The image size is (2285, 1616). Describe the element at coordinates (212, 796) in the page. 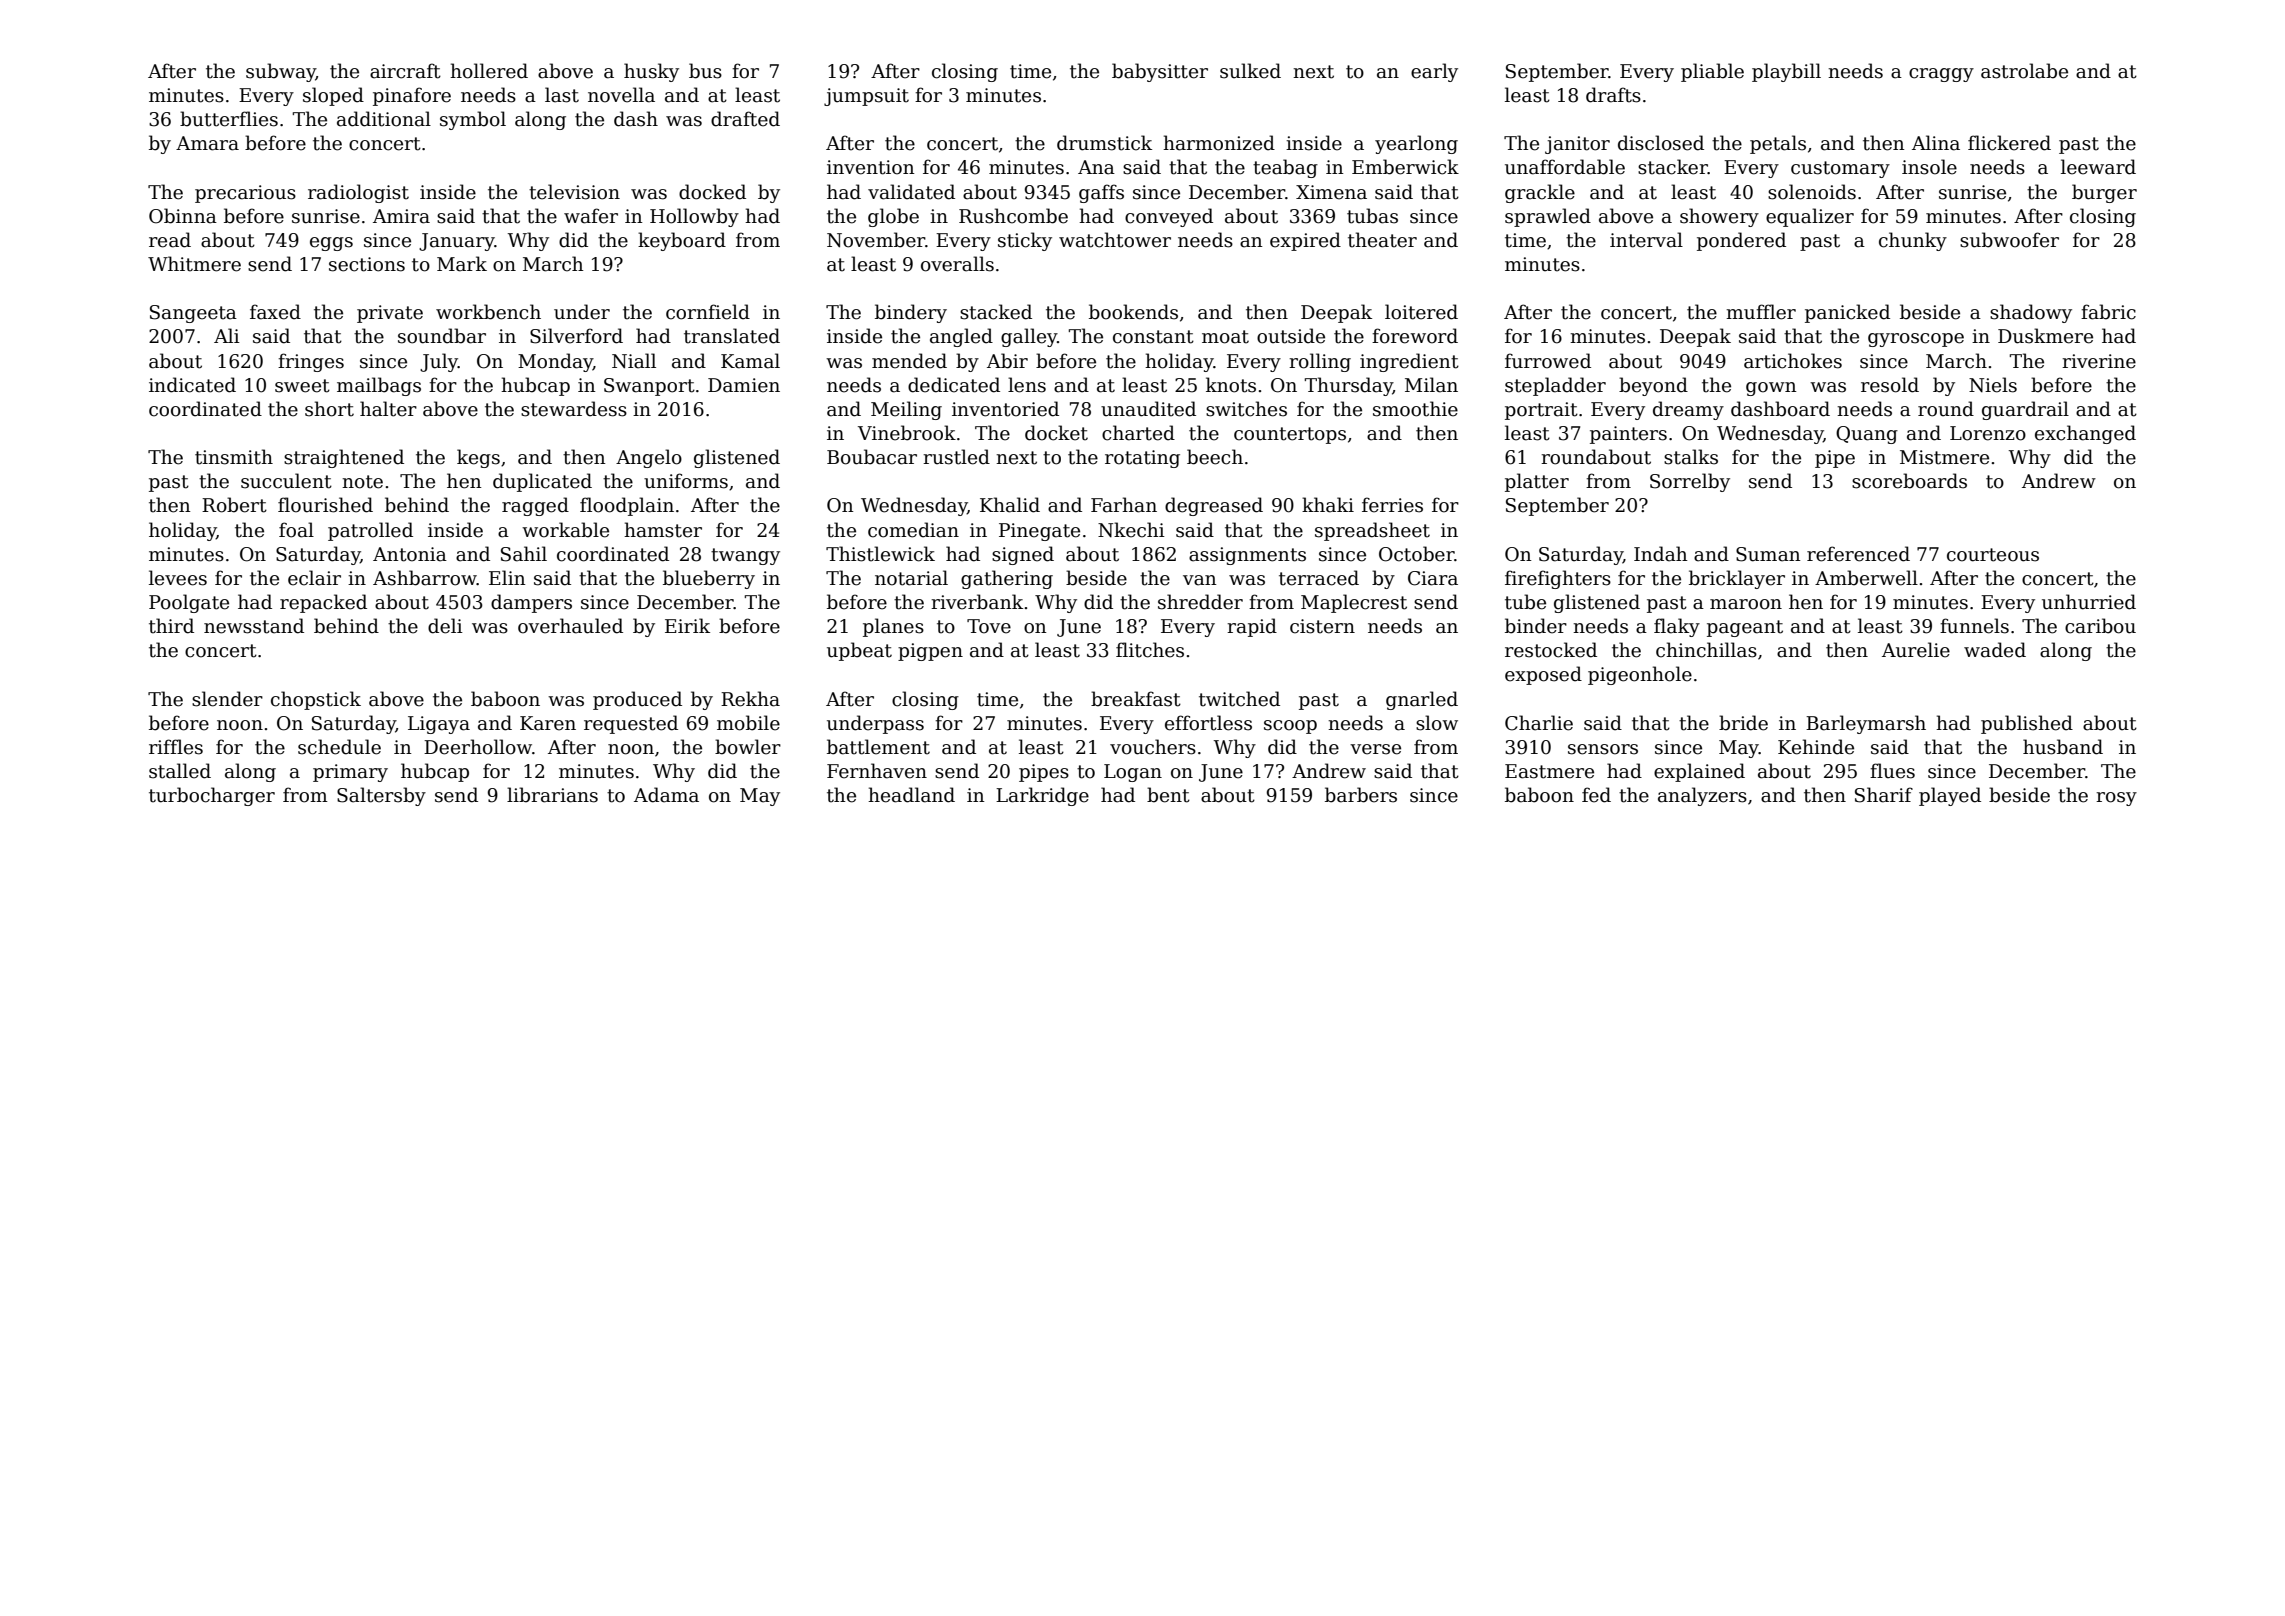

I see `turbocharger` at that location.
